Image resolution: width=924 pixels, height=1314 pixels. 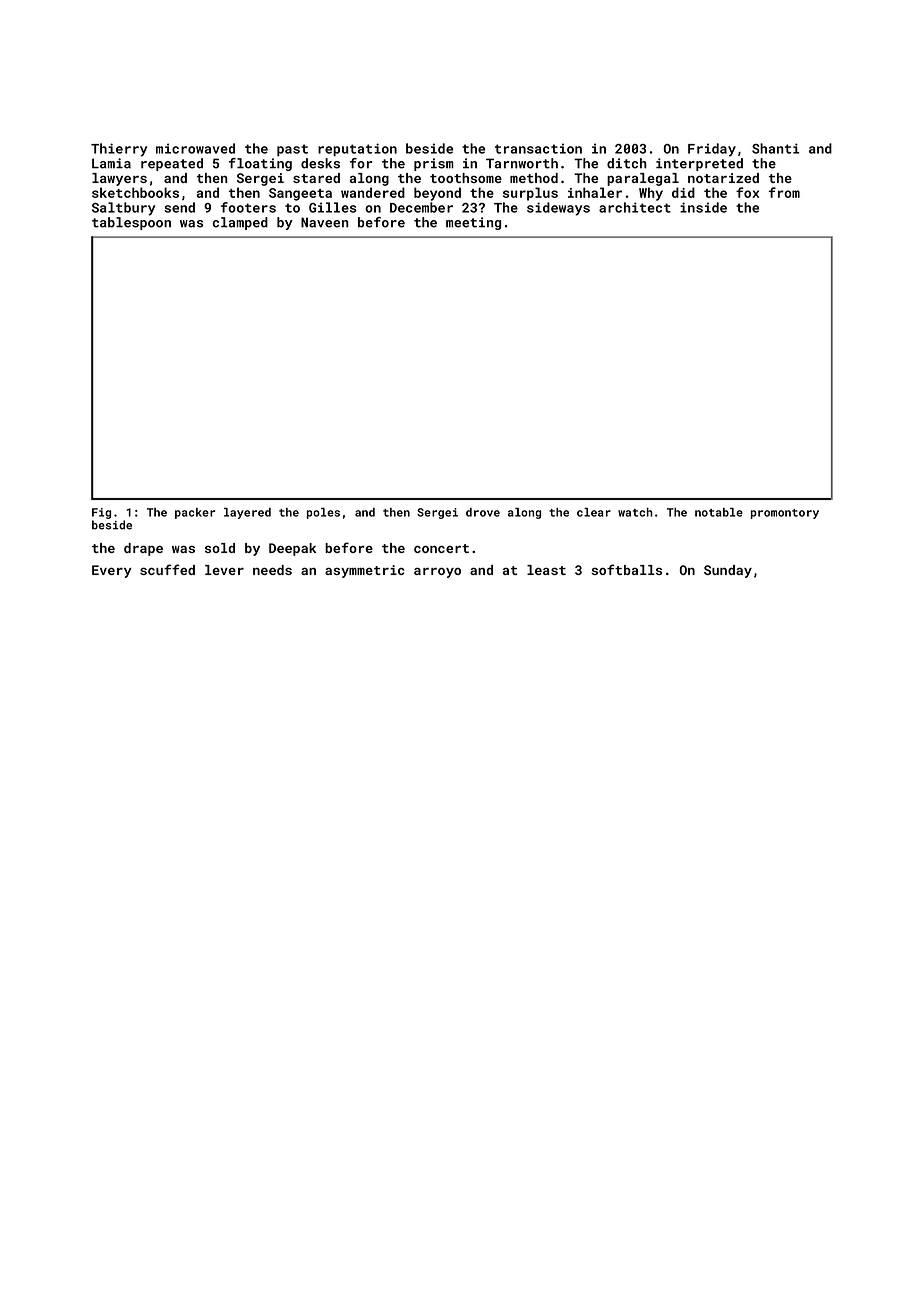 What do you see at coordinates (195, 513) in the page?
I see `packer` at bounding box center [195, 513].
